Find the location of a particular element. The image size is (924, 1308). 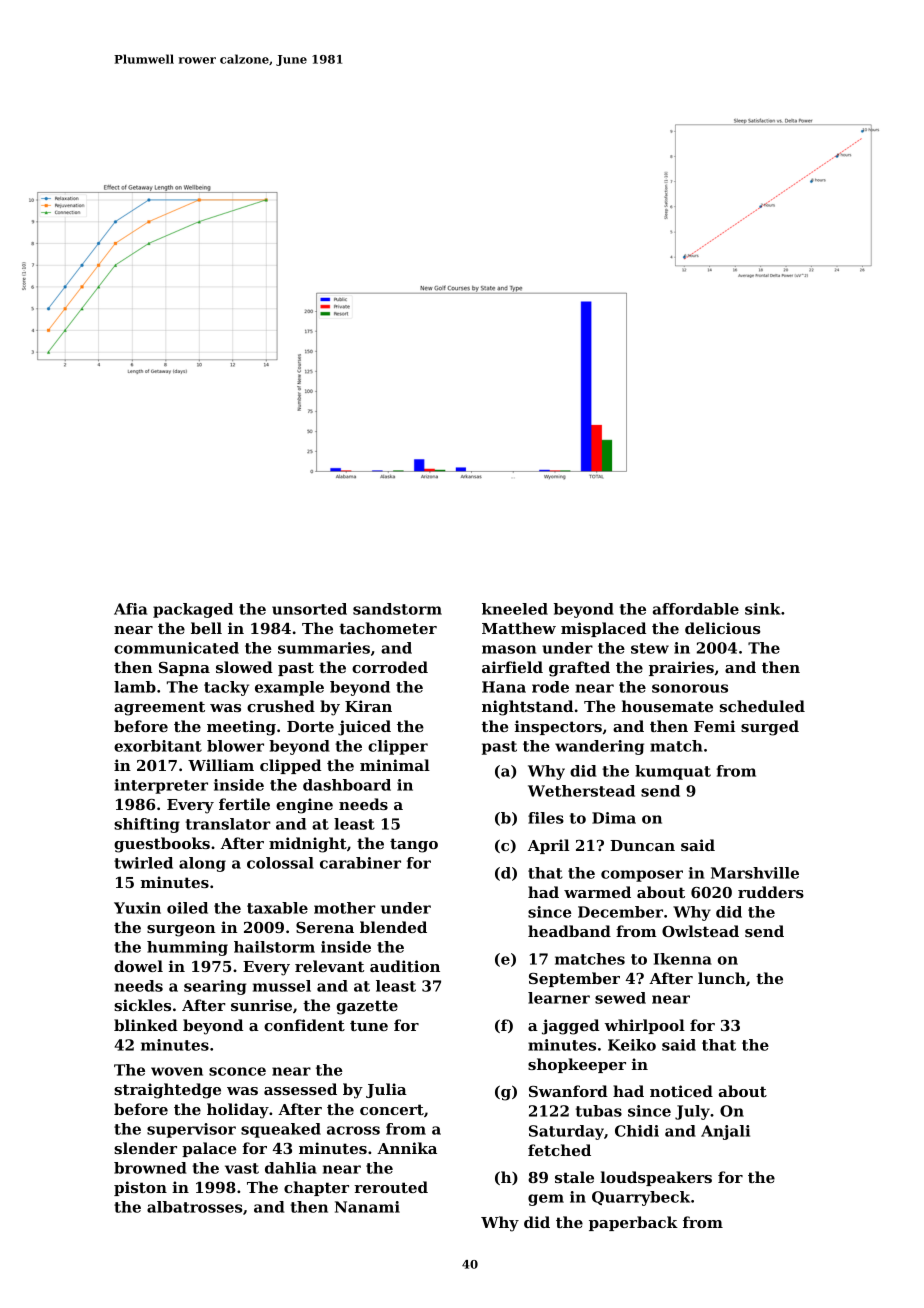

mason is located at coordinates (509, 649).
